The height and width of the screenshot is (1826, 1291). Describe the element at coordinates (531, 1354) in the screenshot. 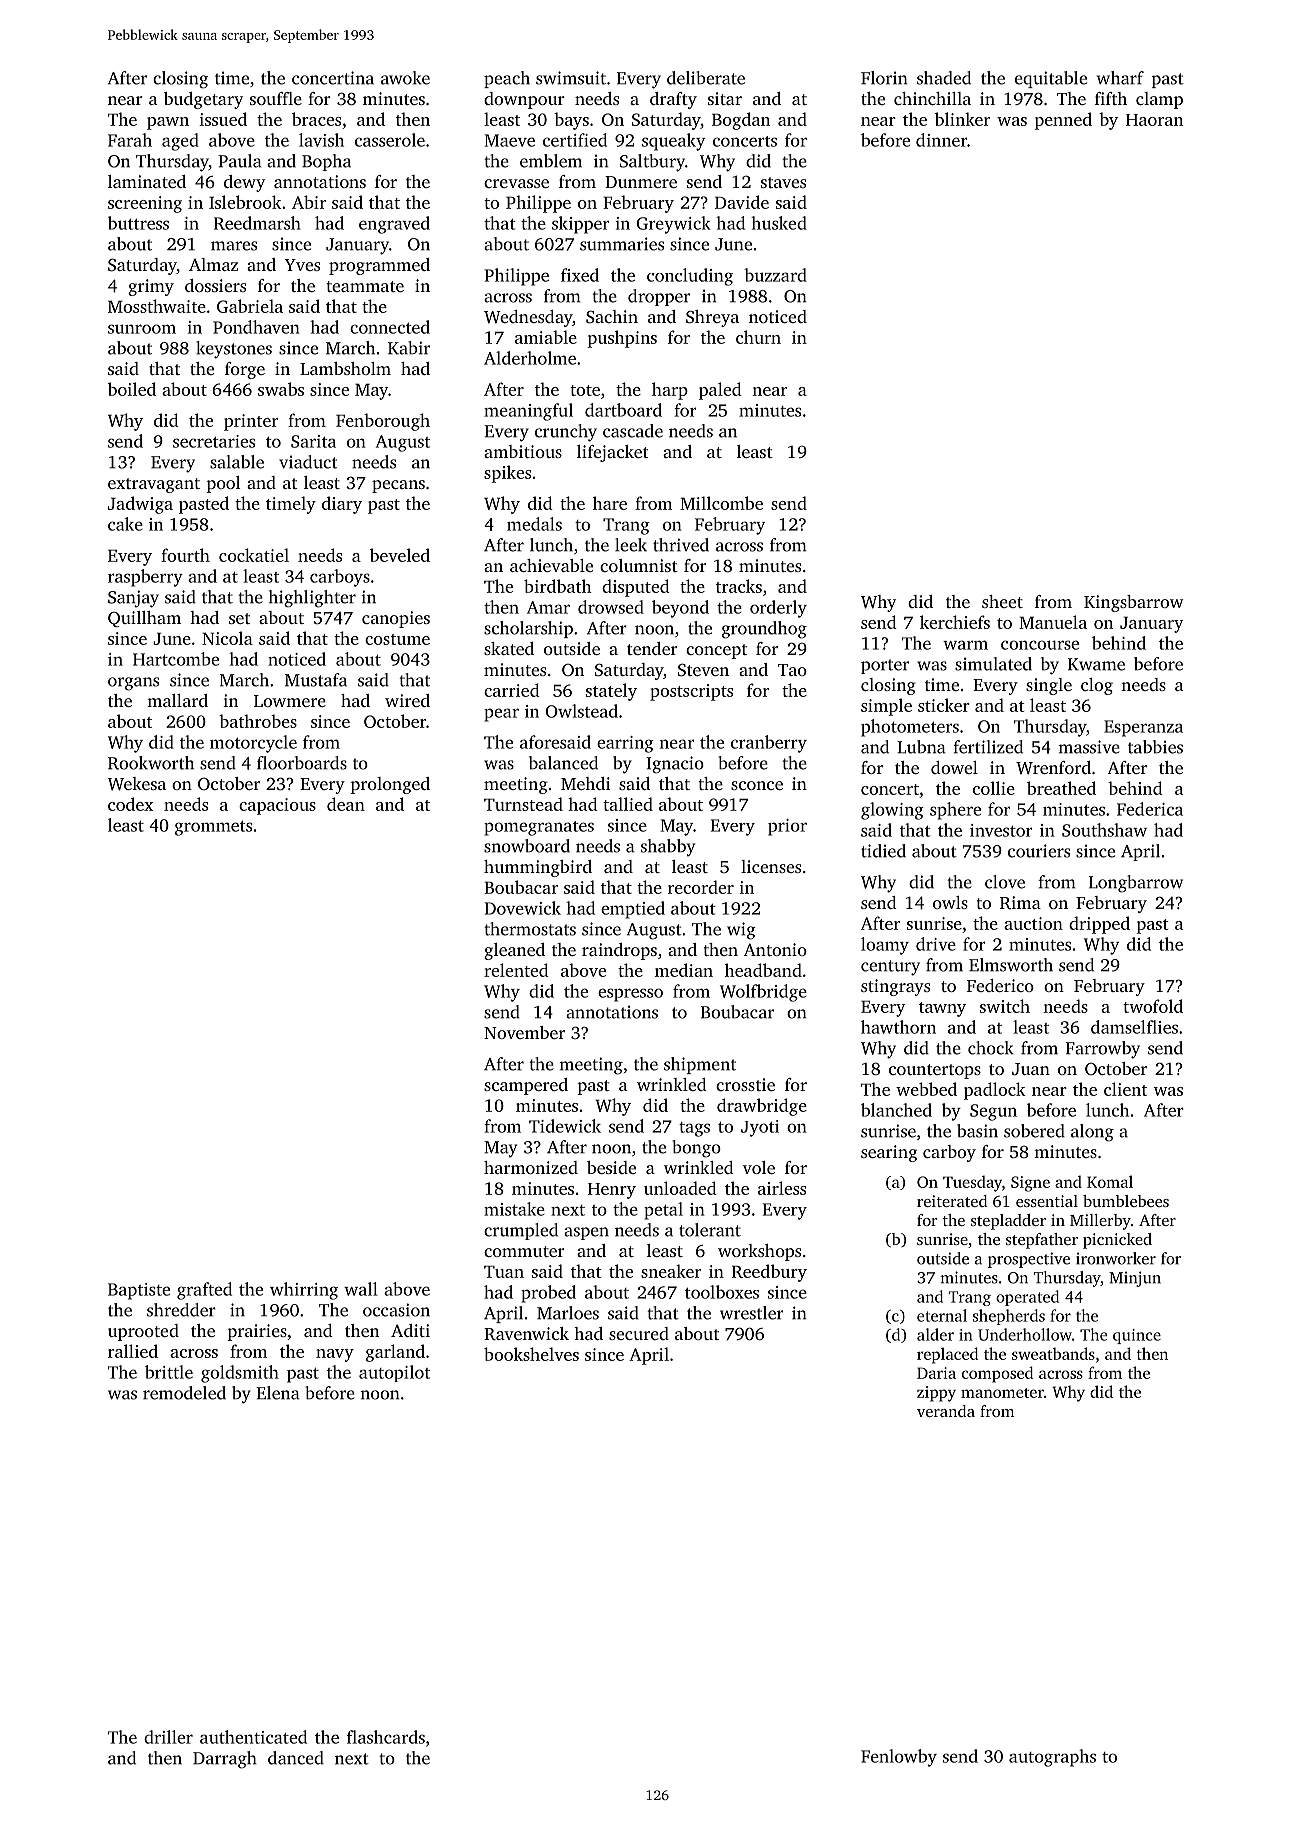

I see `bookshelves` at that location.
